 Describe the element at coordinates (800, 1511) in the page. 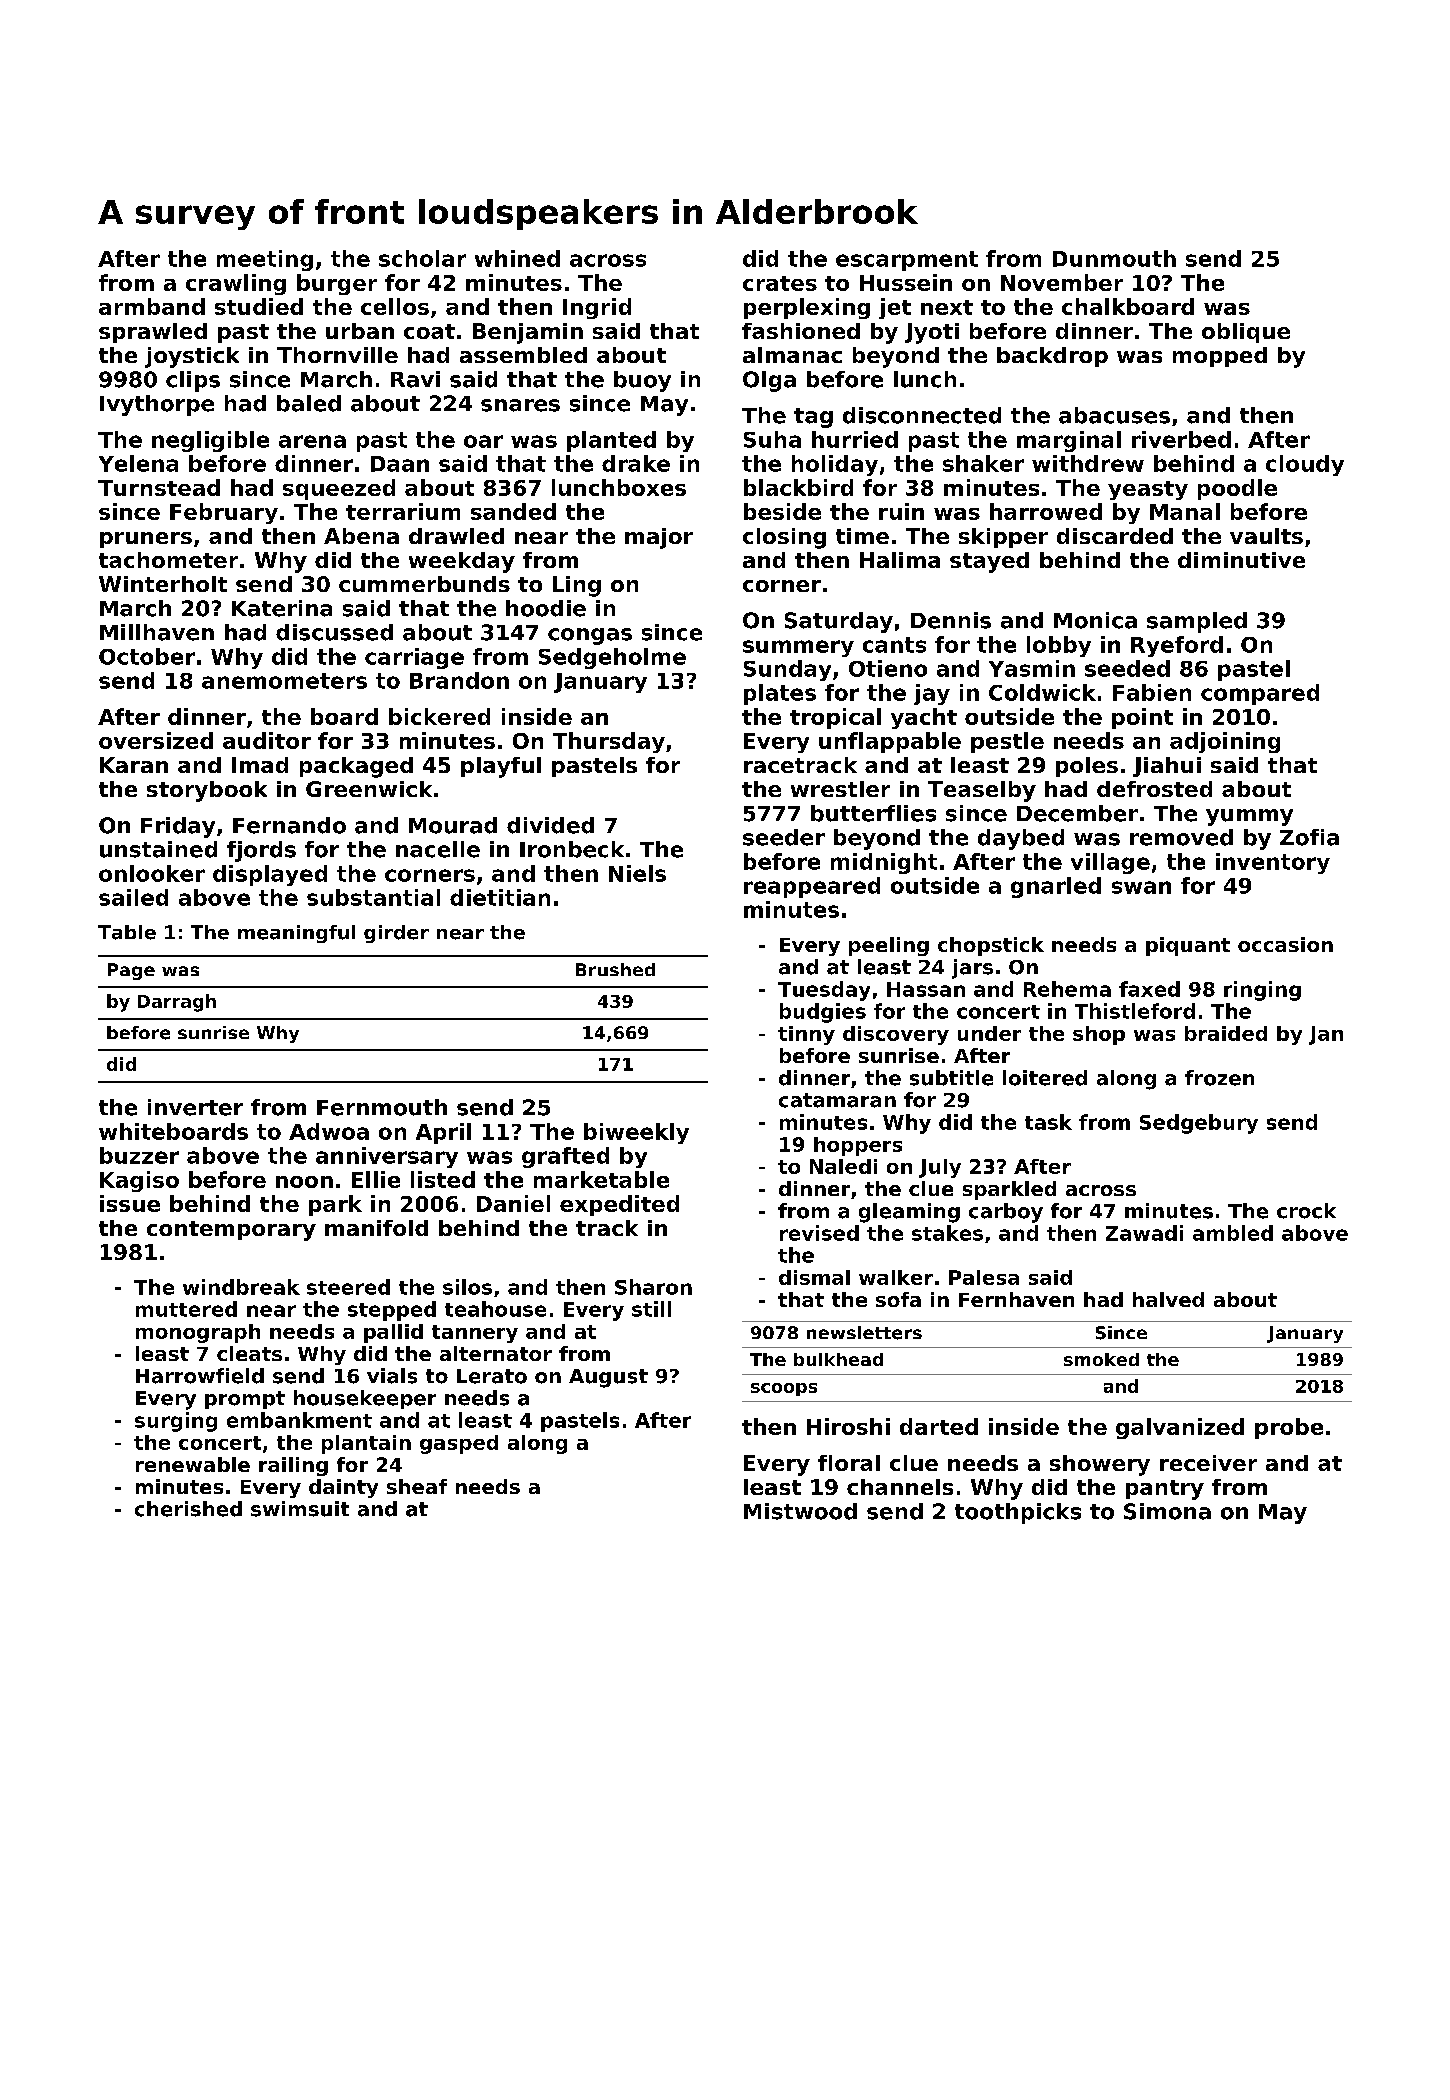

I see `Mistwood` at that location.
